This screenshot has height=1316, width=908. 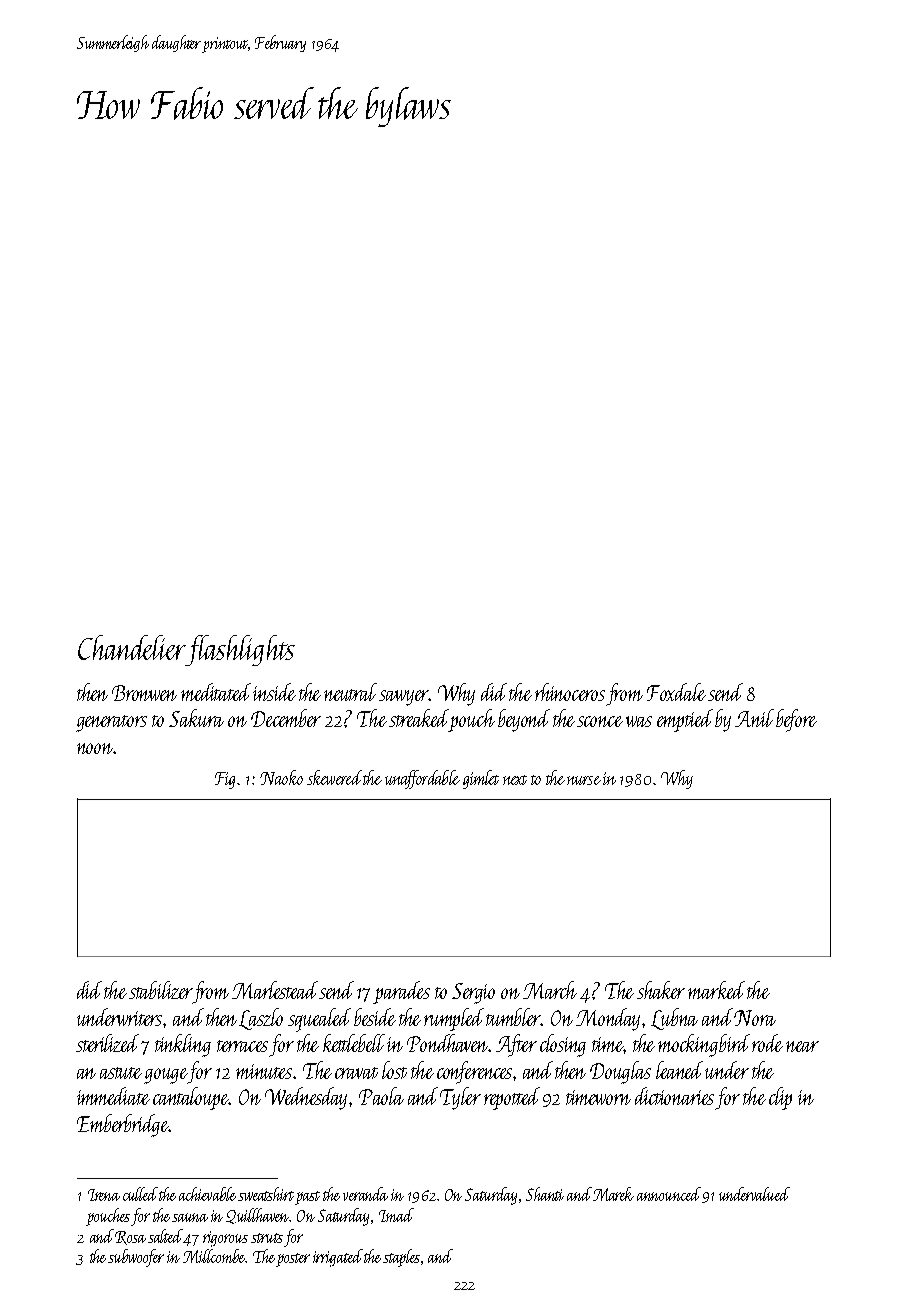 I want to click on March, so click(x=550, y=990).
